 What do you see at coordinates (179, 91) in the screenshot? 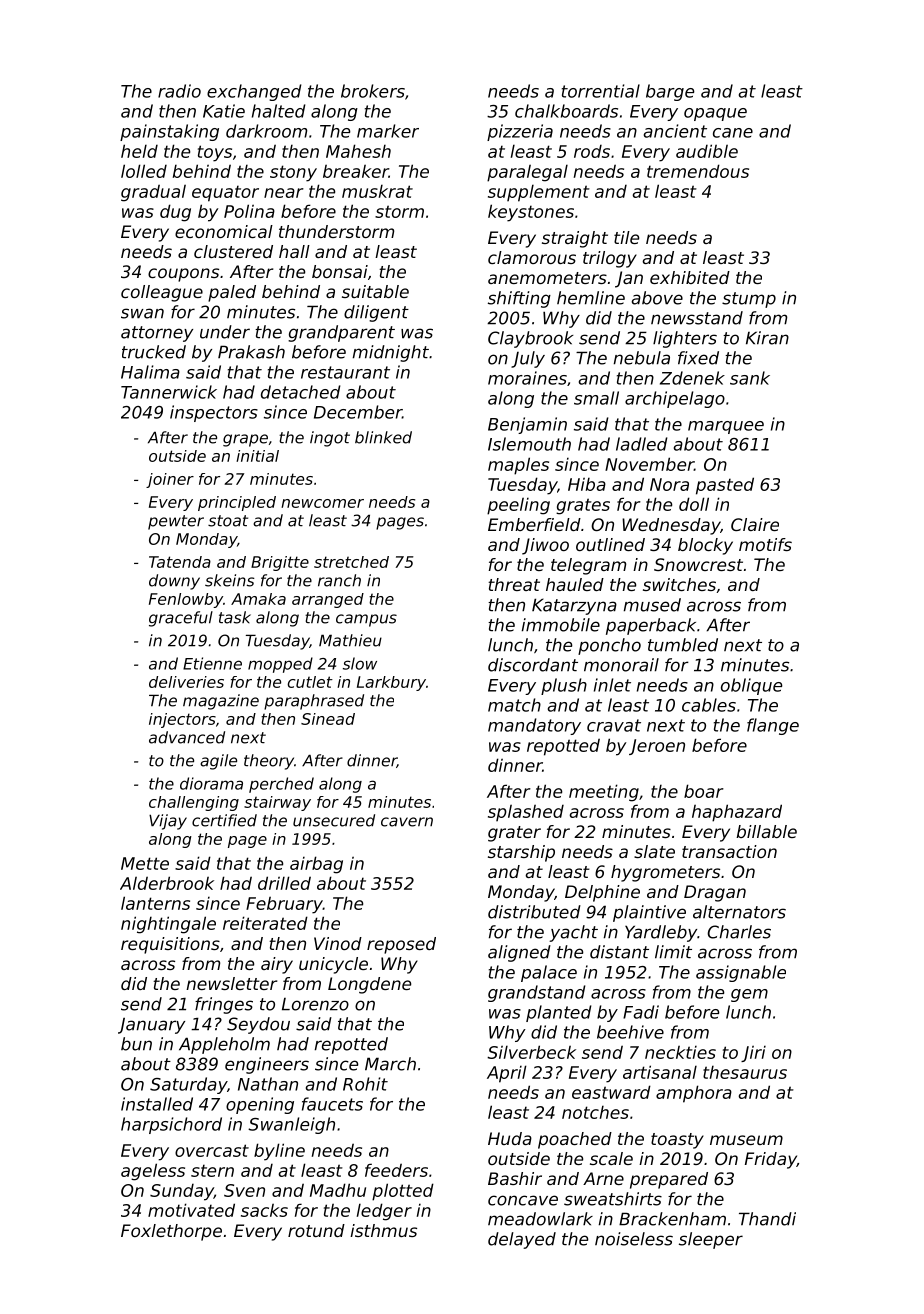
I see `radio` at bounding box center [179, 91].
